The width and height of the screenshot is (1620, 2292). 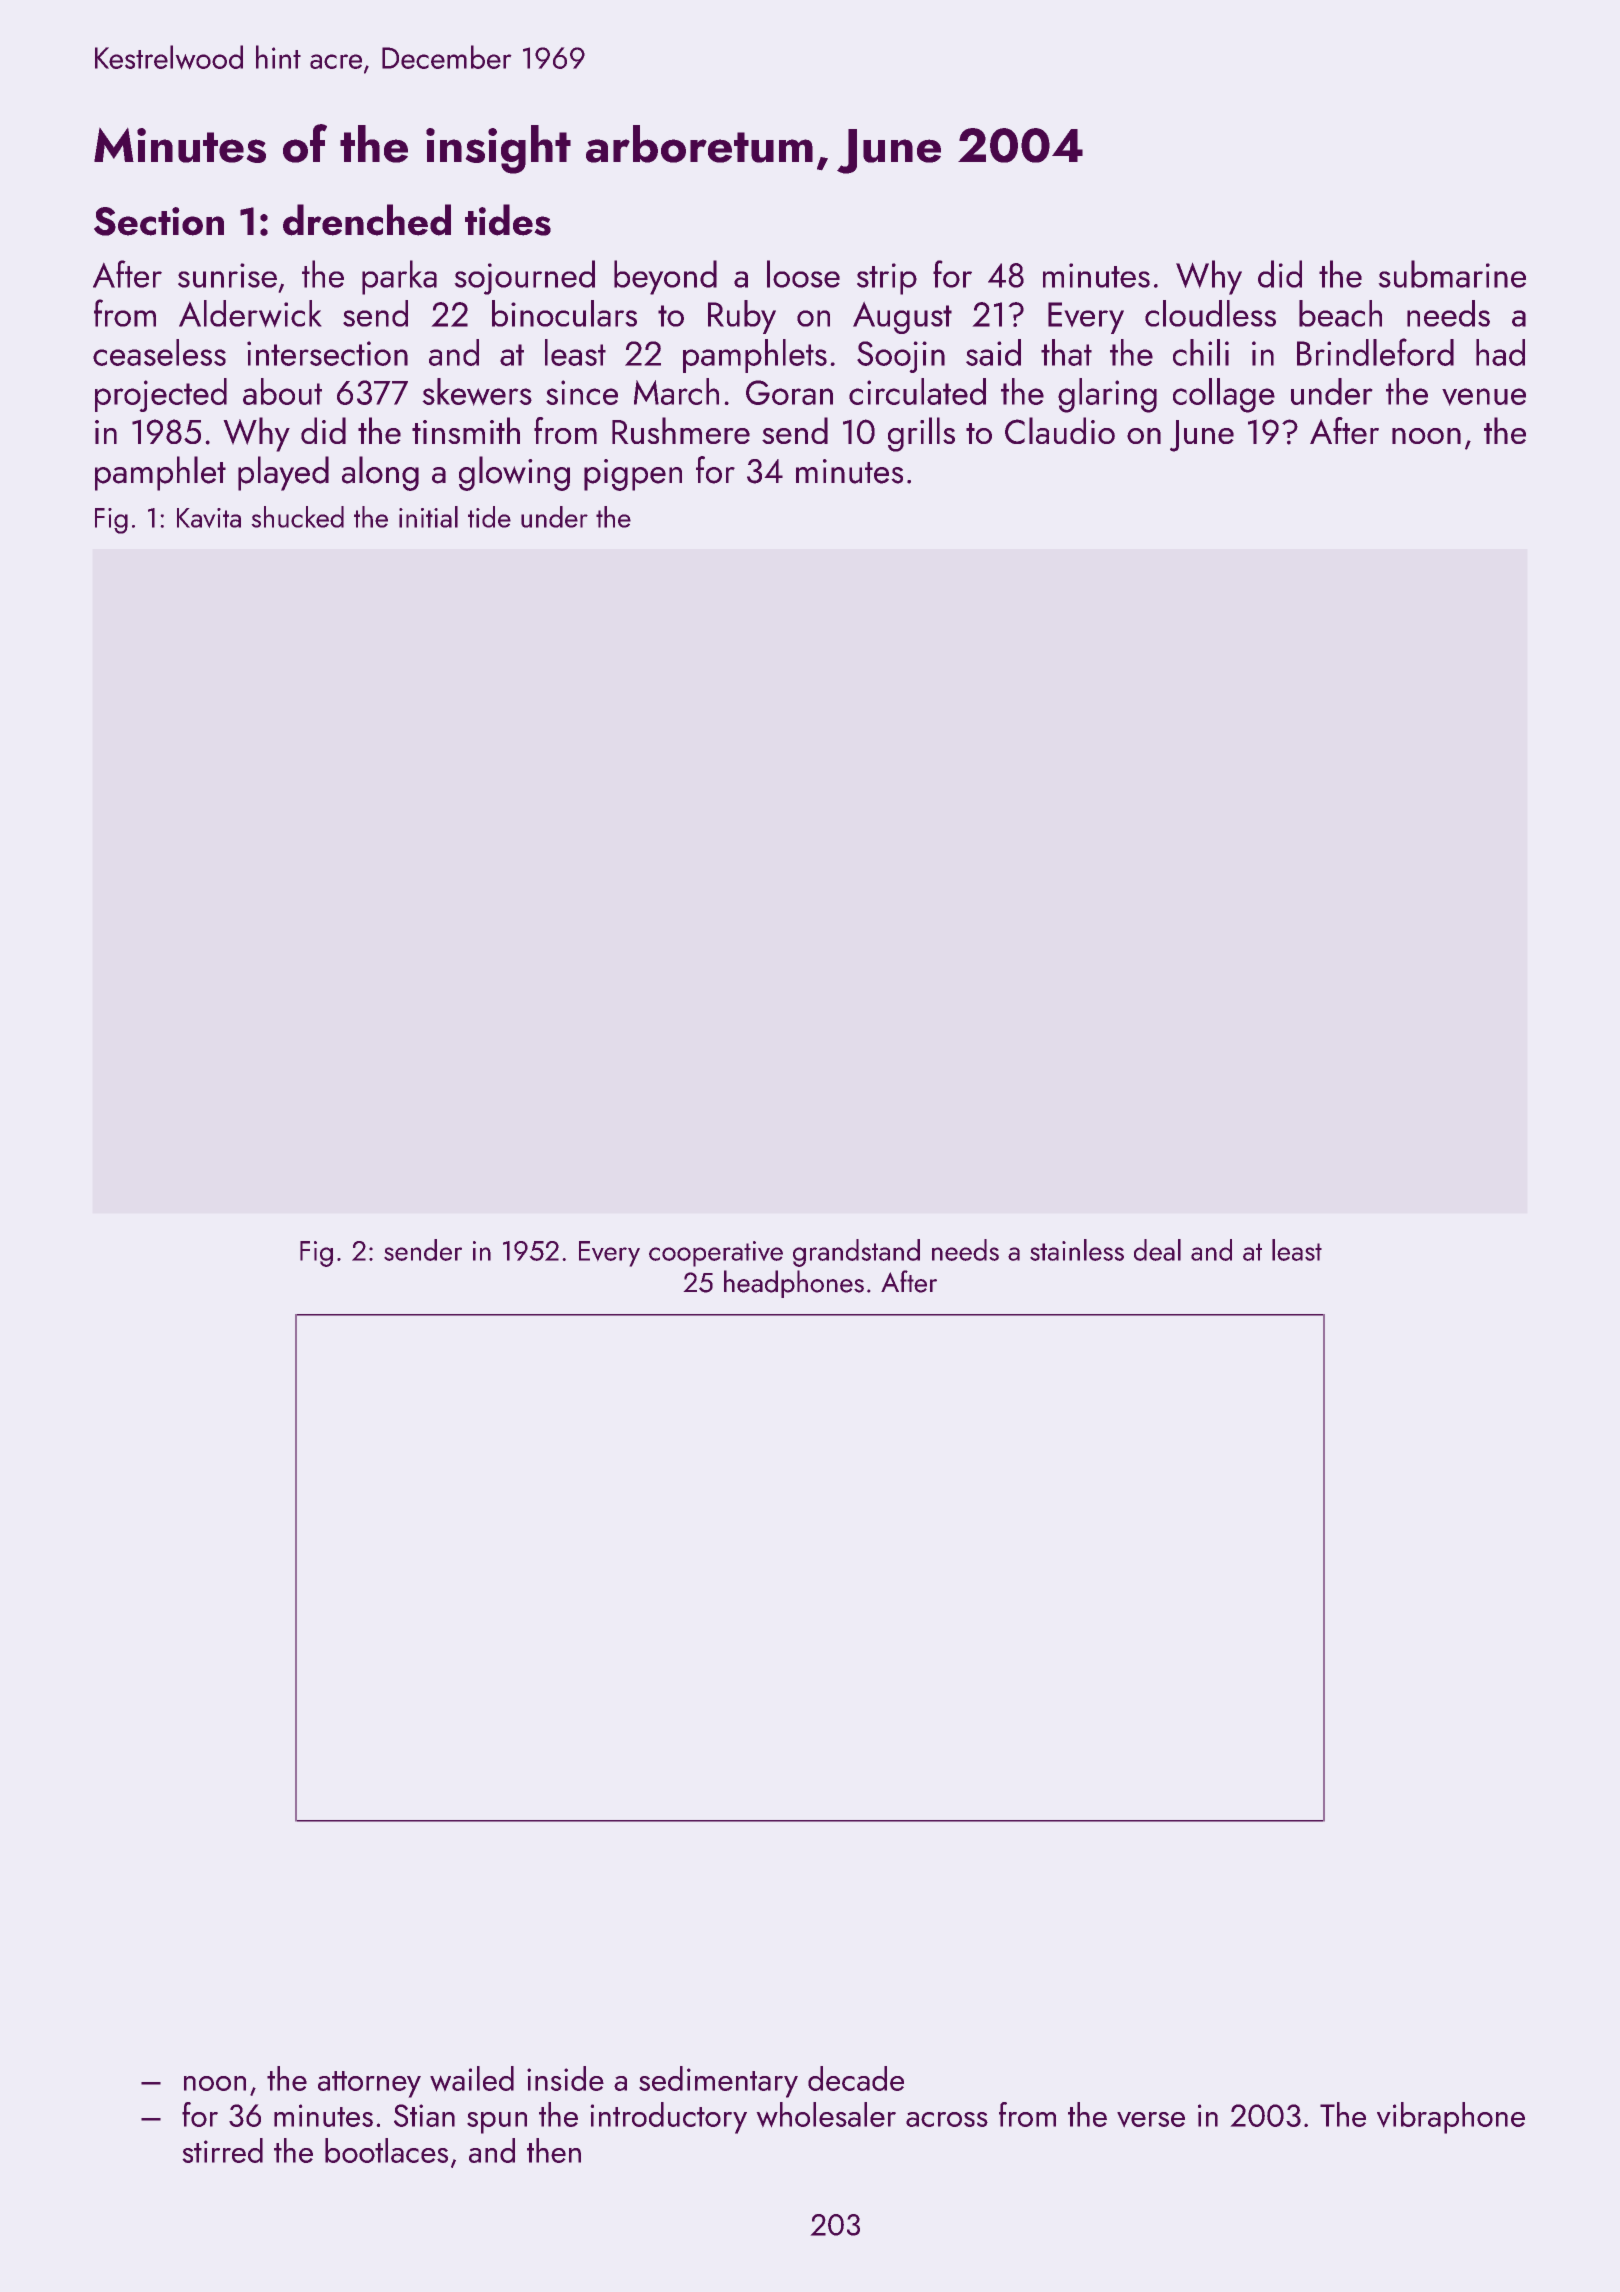 I want to click on beach, so click(x=1340, y=313).
